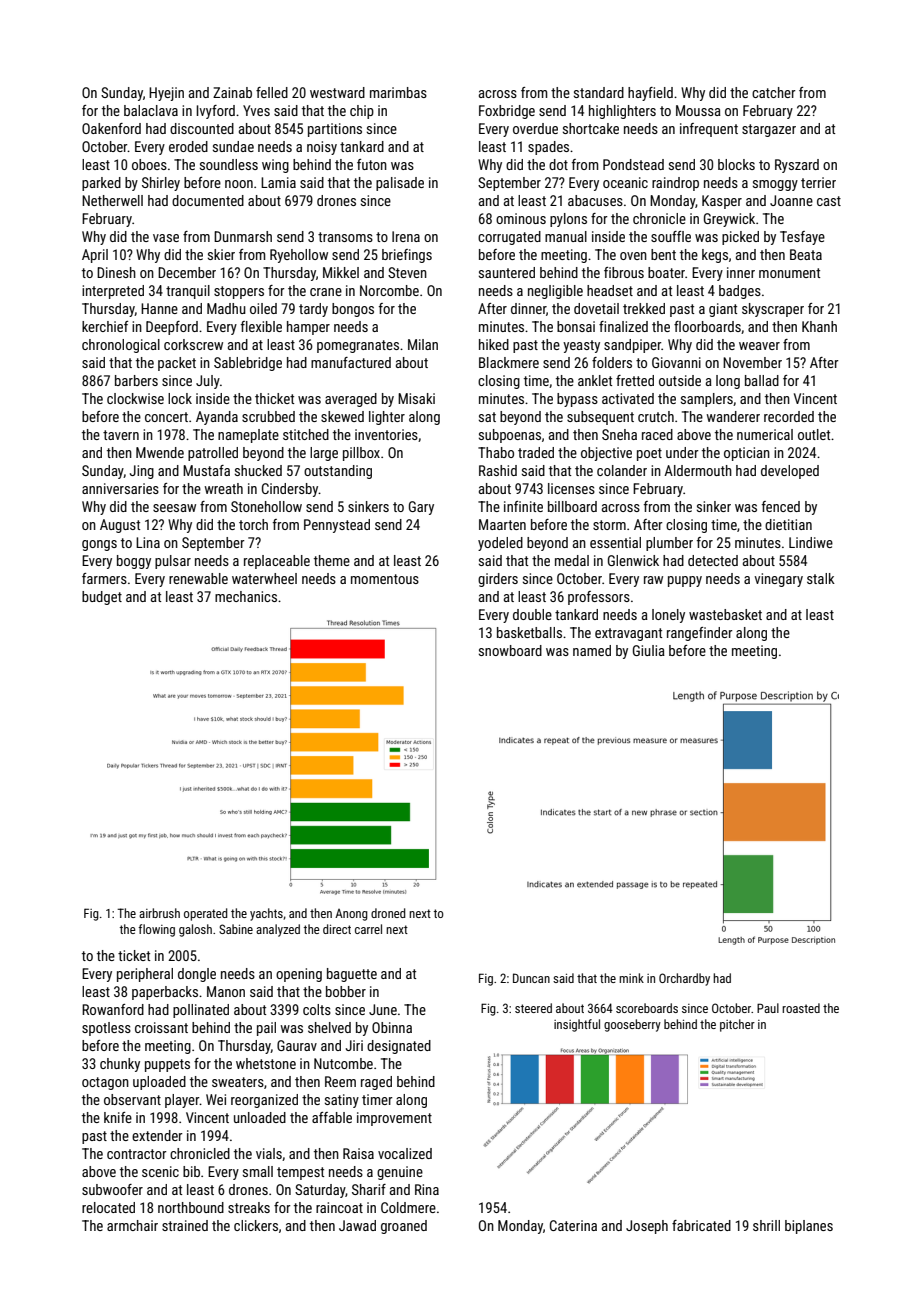  Describe the element at coordinates (264, 578) in the screenshot. I see `waterwheel` at that location.
